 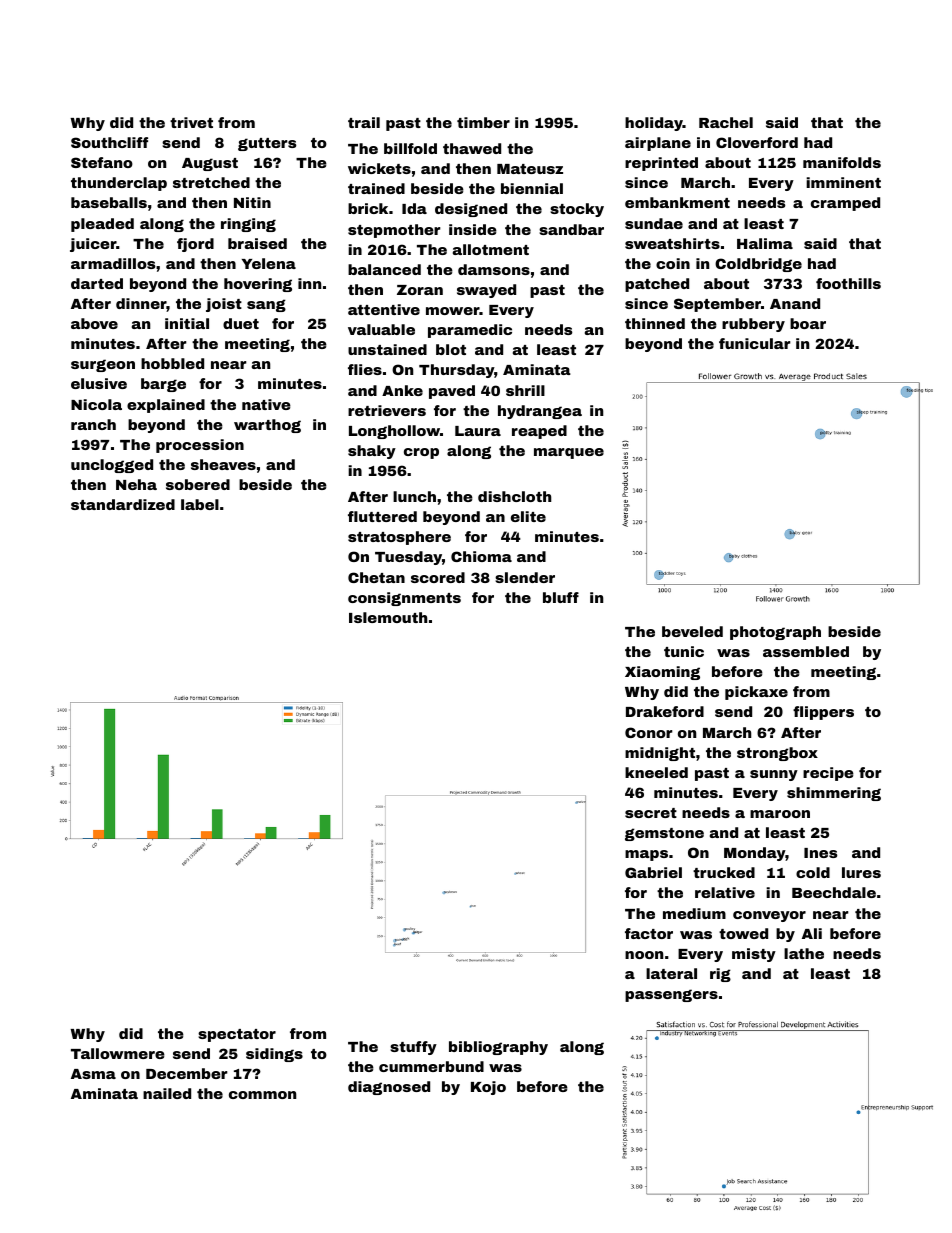 I want to click on Cloverford, so click(x=757, y=142).
